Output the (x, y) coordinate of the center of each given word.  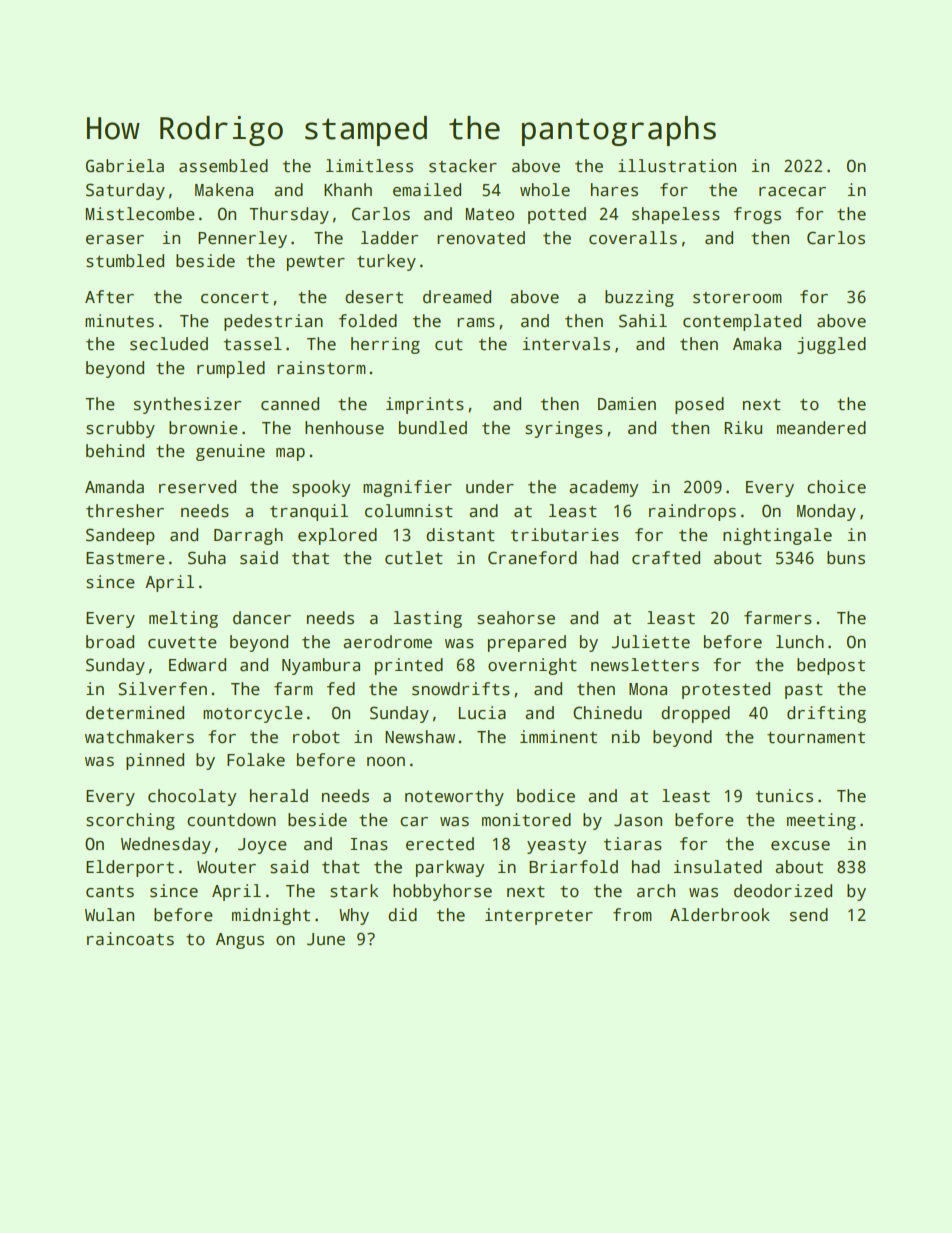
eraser (115, 240)
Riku (743, 428)
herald (279, 796)
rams (476, 323)
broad (110, 642)
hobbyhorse (442, 892)
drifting (826, 714)
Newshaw (420, 737)
